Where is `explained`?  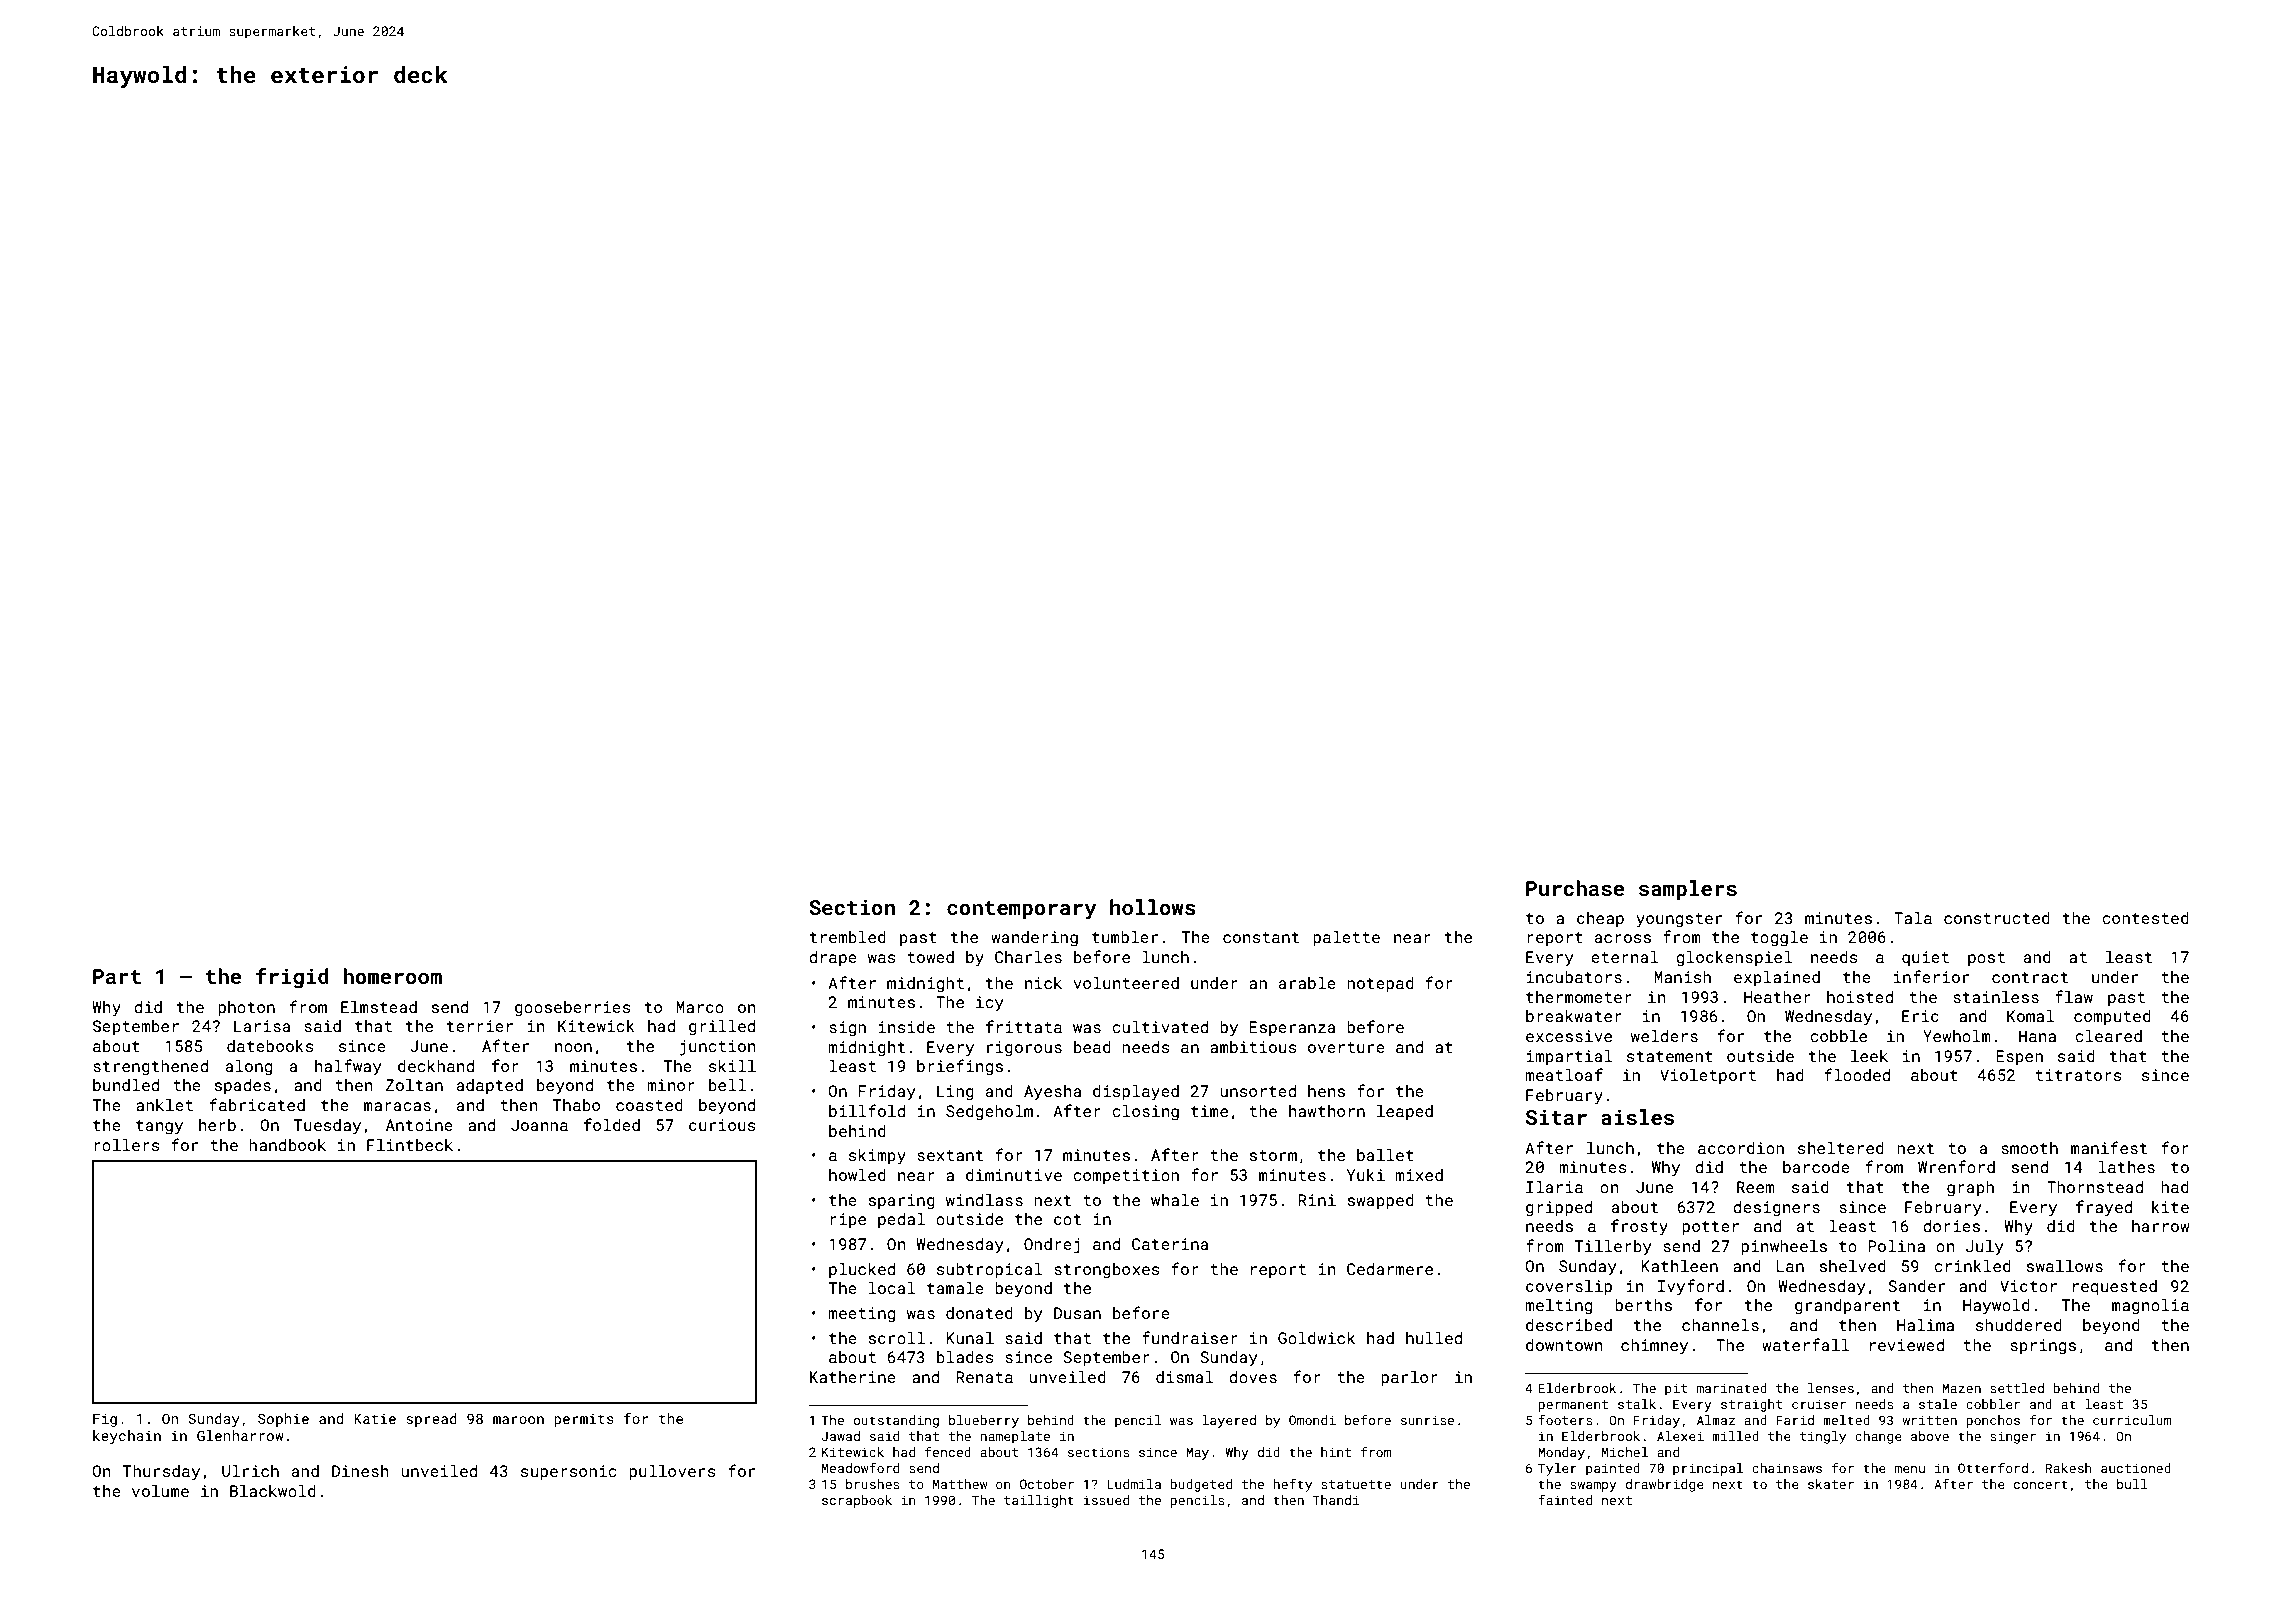
explained is located at coordinates (1777, 979).
